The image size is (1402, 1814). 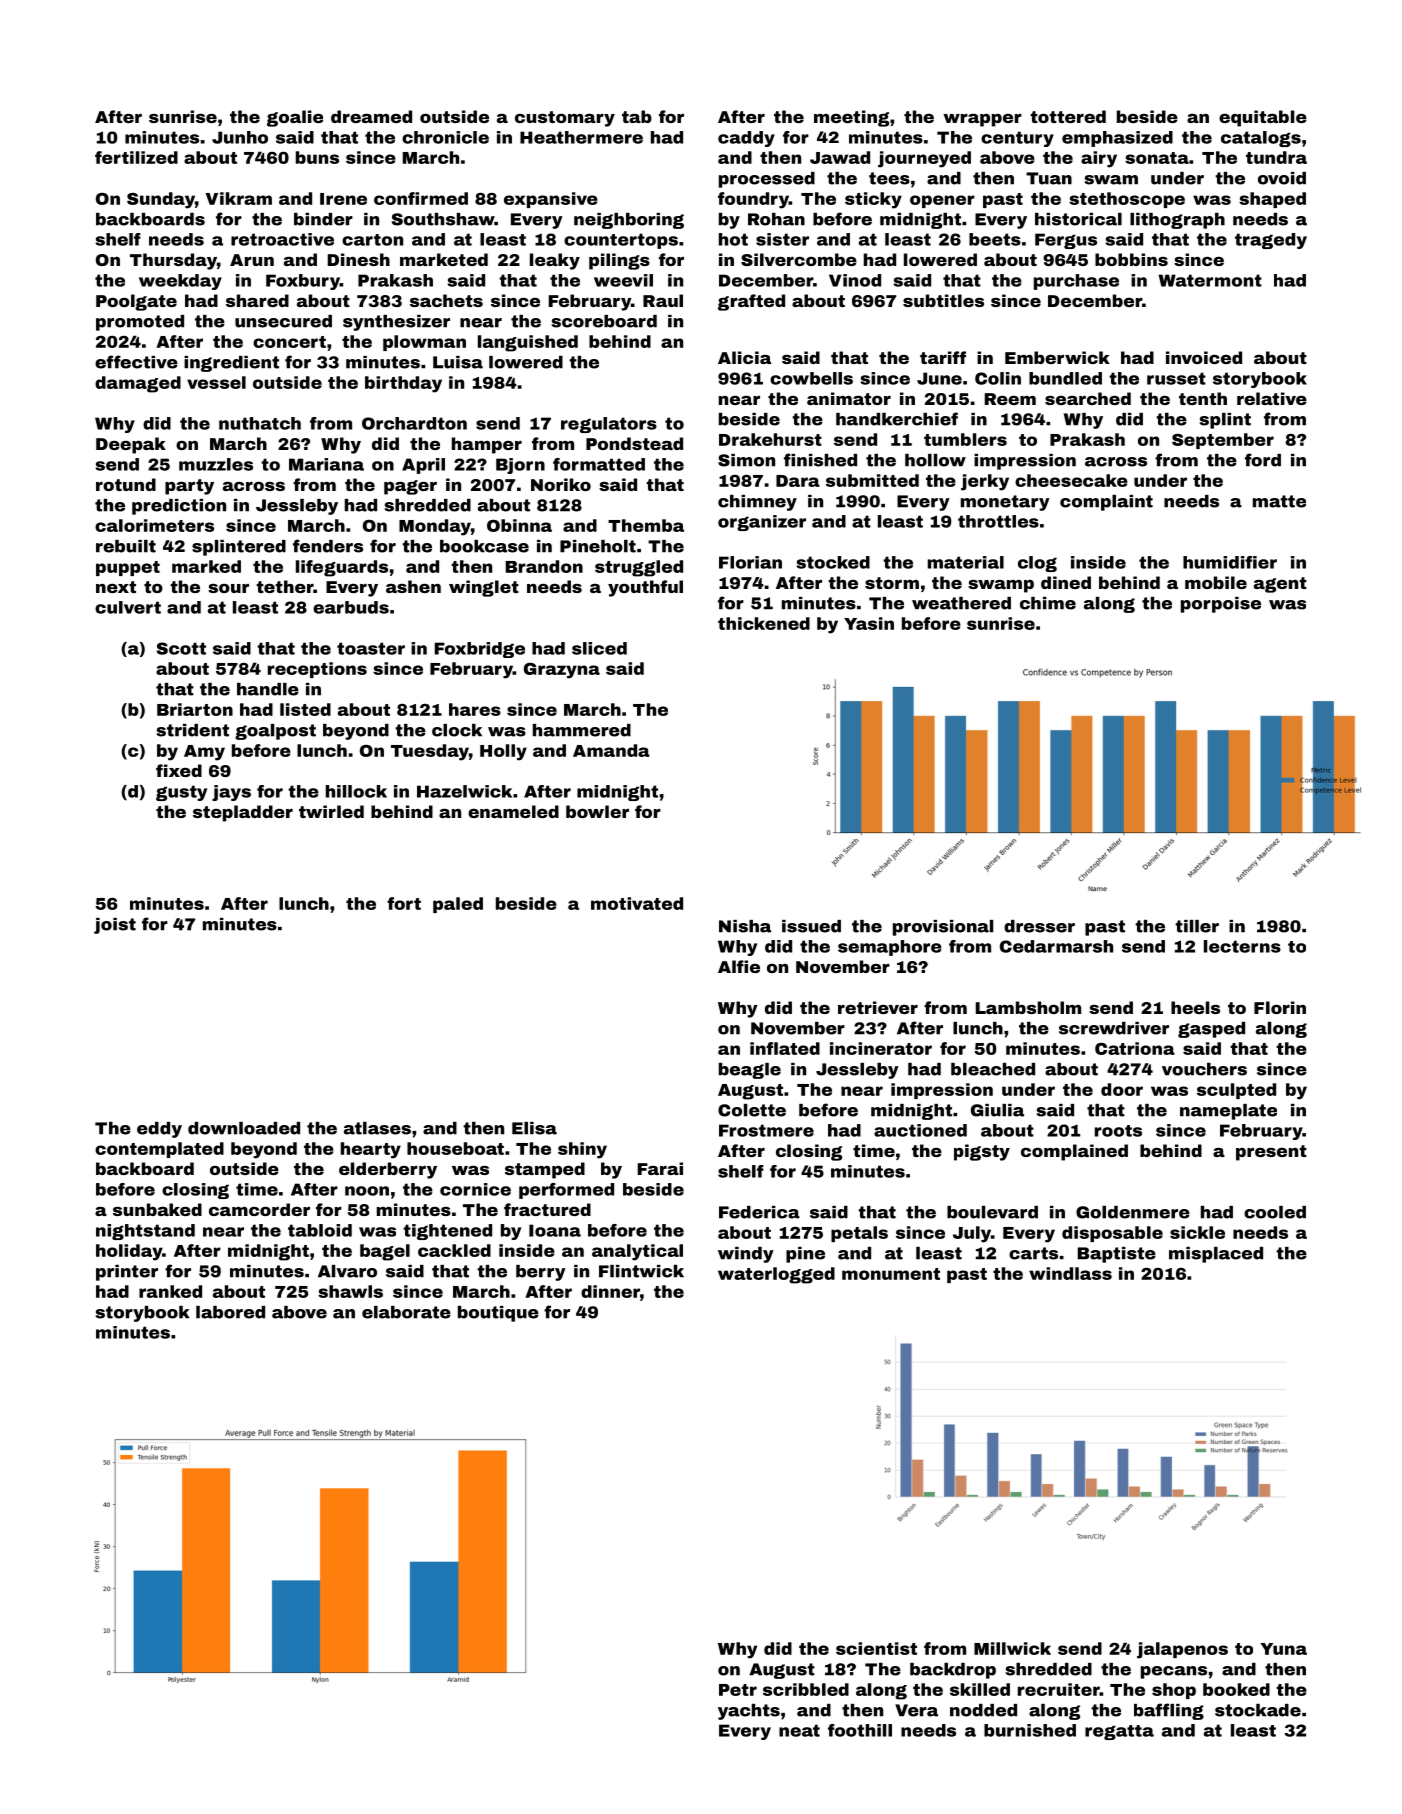 What do you see at coordinates (136, 157) in the screenshot?
I see `fertilized` at bounding box center [136, 157].
